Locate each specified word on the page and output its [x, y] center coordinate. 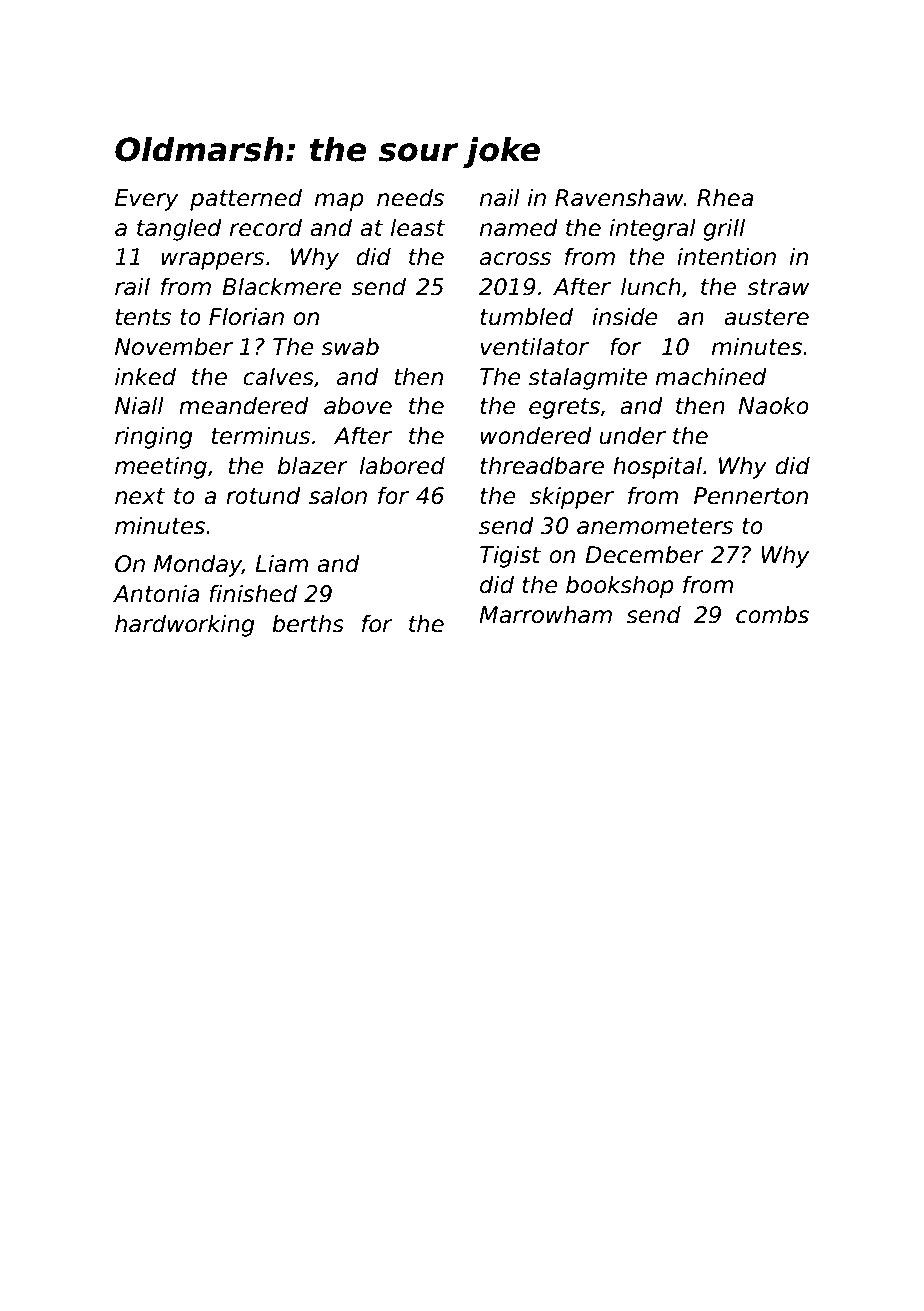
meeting [161, 467]
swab [350, 346]
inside [625, 316]
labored [402, 465]
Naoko [773, 405]
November [174, 346]
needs [410, 197]
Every [146, 200]
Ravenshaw [619, 197]
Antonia [156, 593]
